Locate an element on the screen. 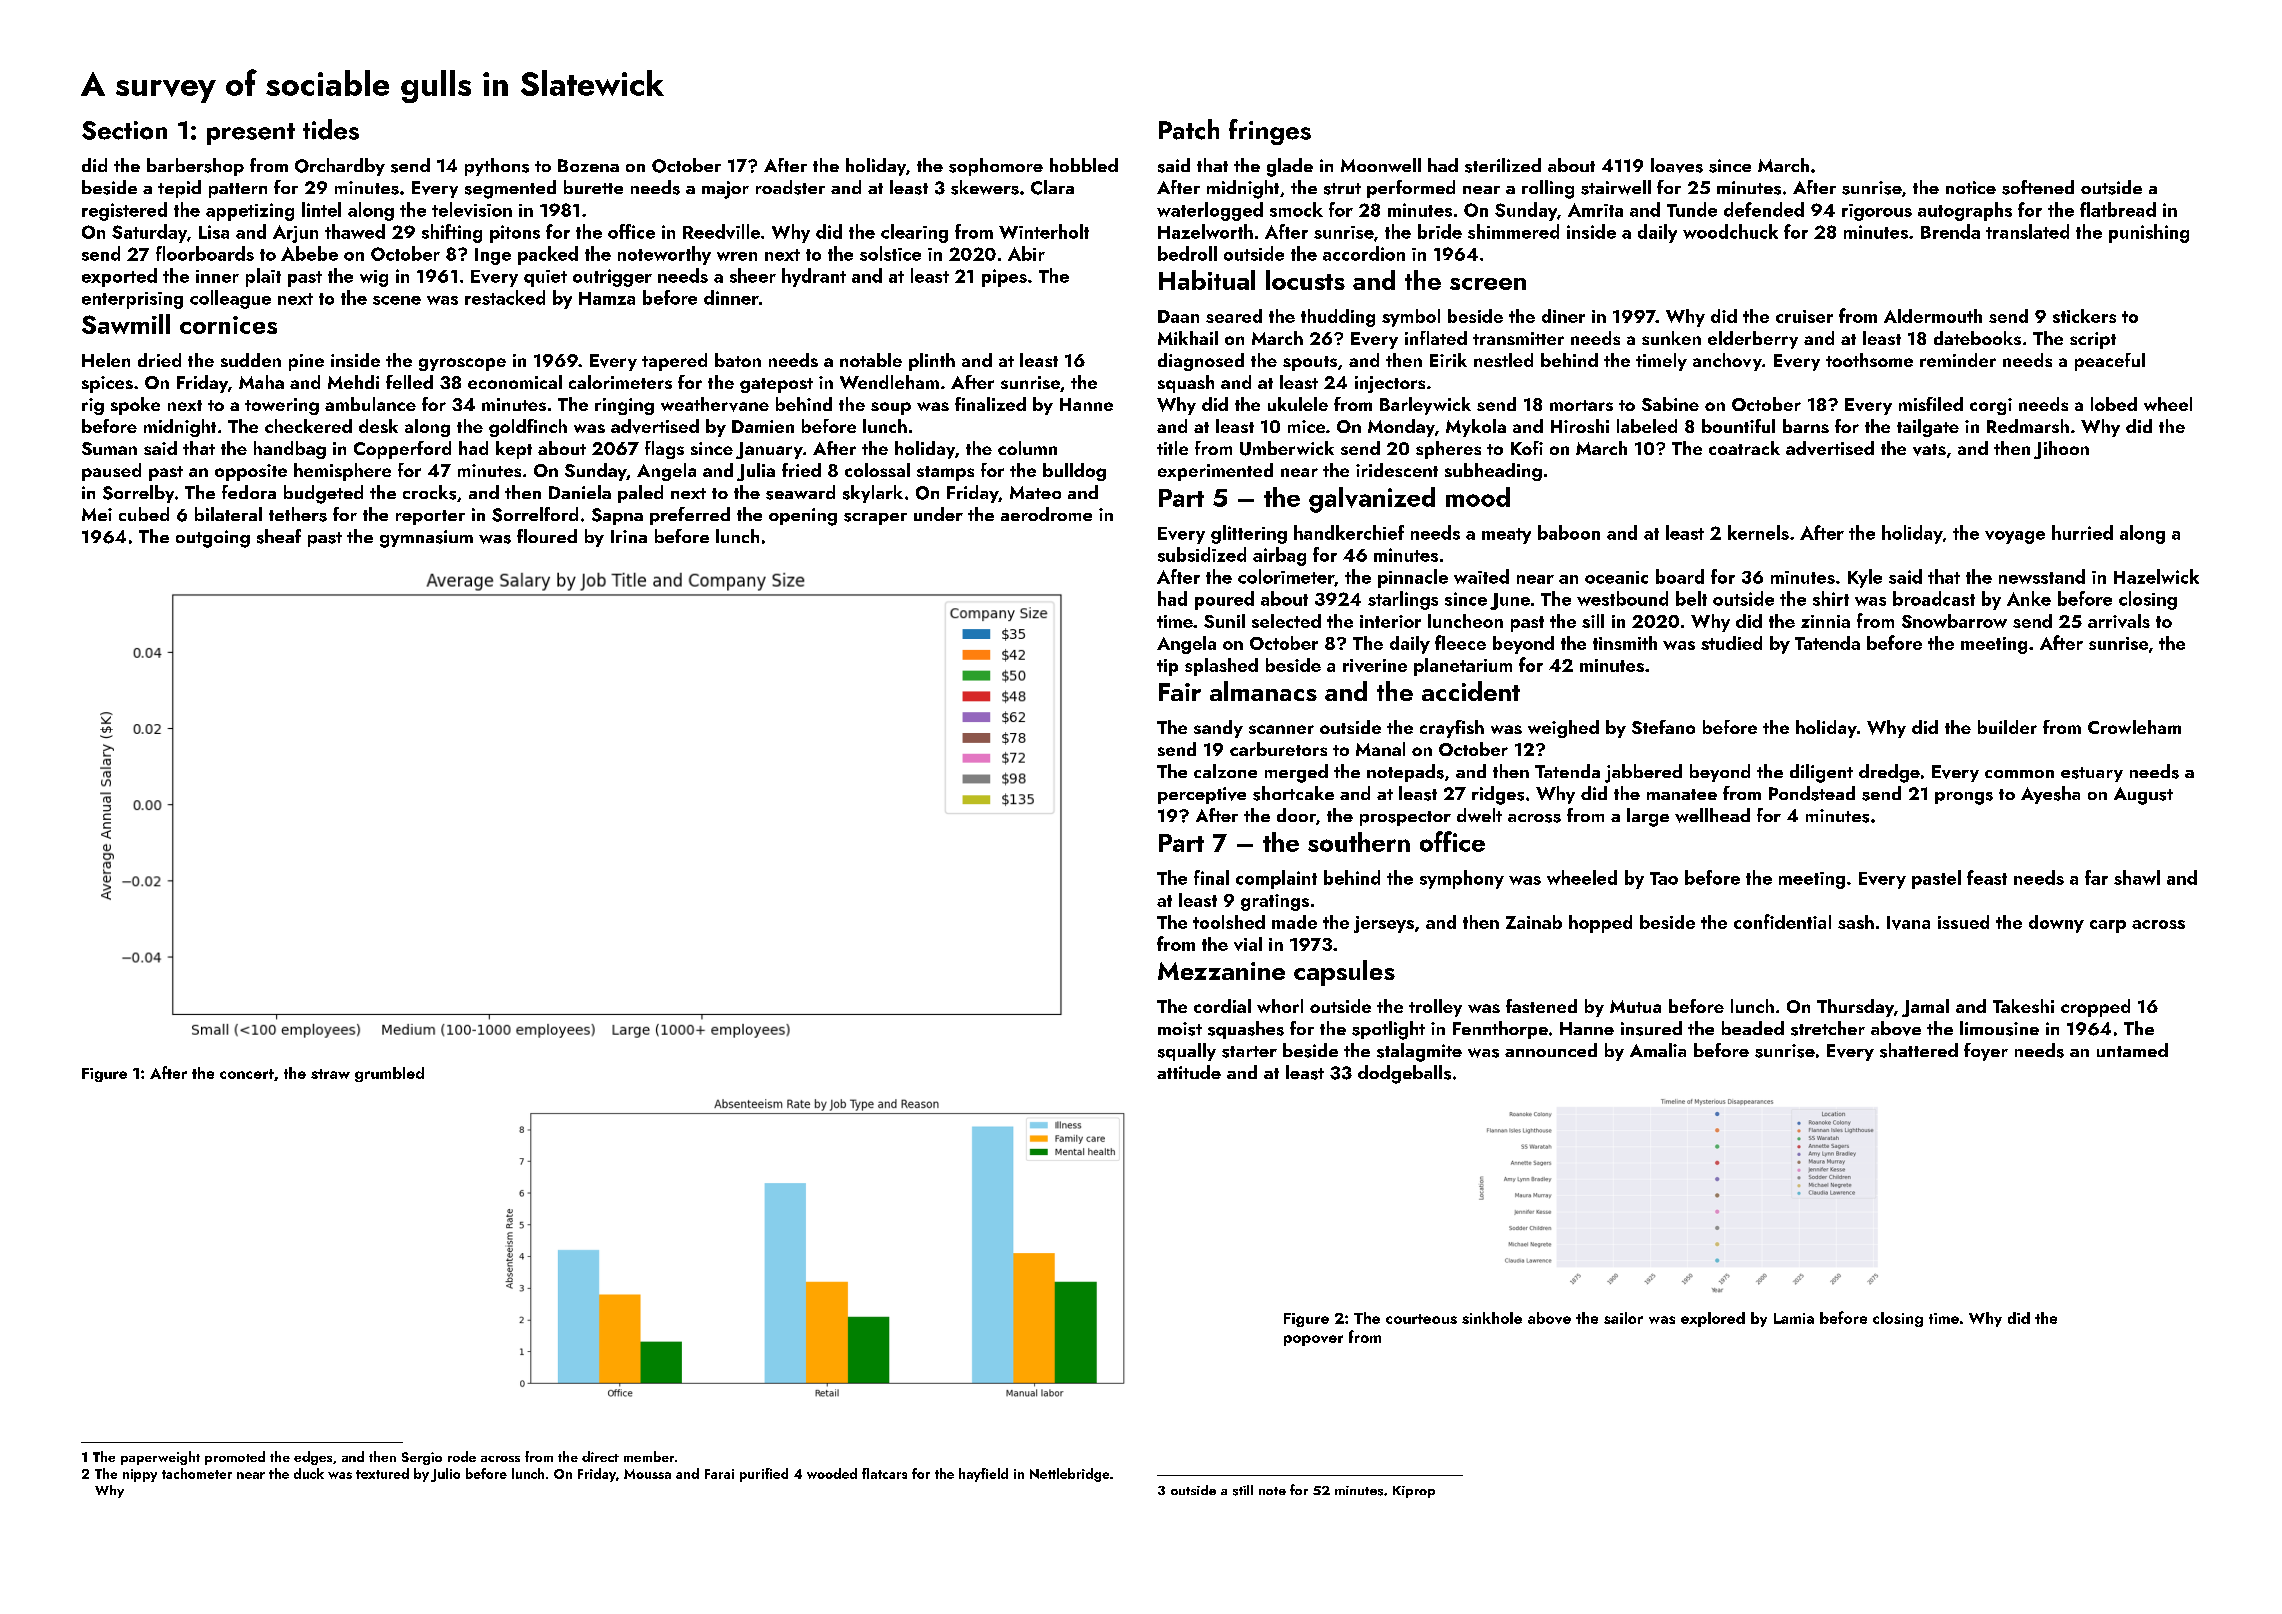  perceptive is located at coordinates (1202, 795).
